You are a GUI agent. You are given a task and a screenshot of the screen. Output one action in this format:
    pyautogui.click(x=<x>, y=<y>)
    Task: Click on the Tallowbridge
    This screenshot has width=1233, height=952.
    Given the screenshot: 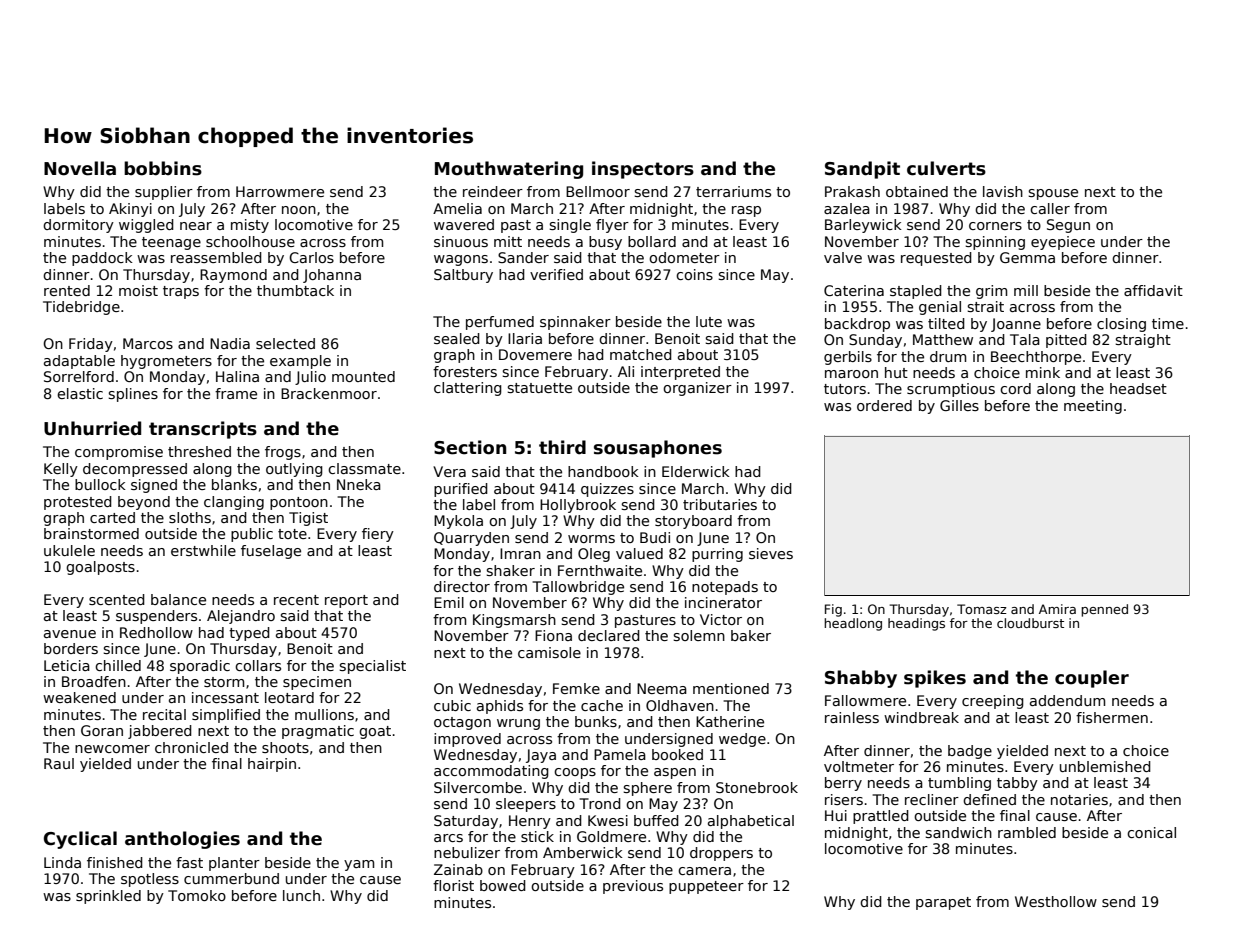 What is the action you would take?
    pyautogui.click(x=578, y=588)
